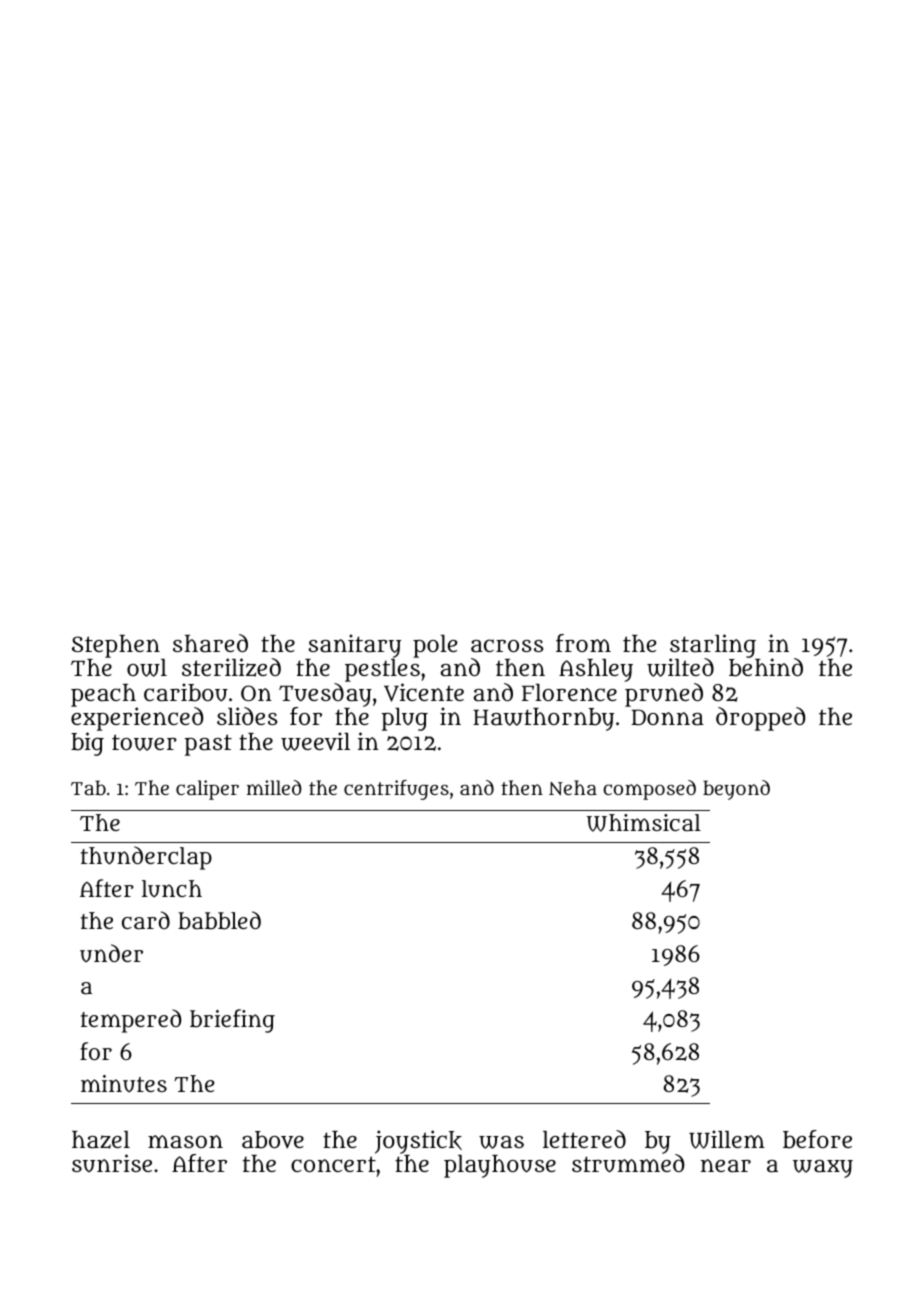  Describe the element at coordinates (404, 719) in the screenshot. I see `plug` at that location.
